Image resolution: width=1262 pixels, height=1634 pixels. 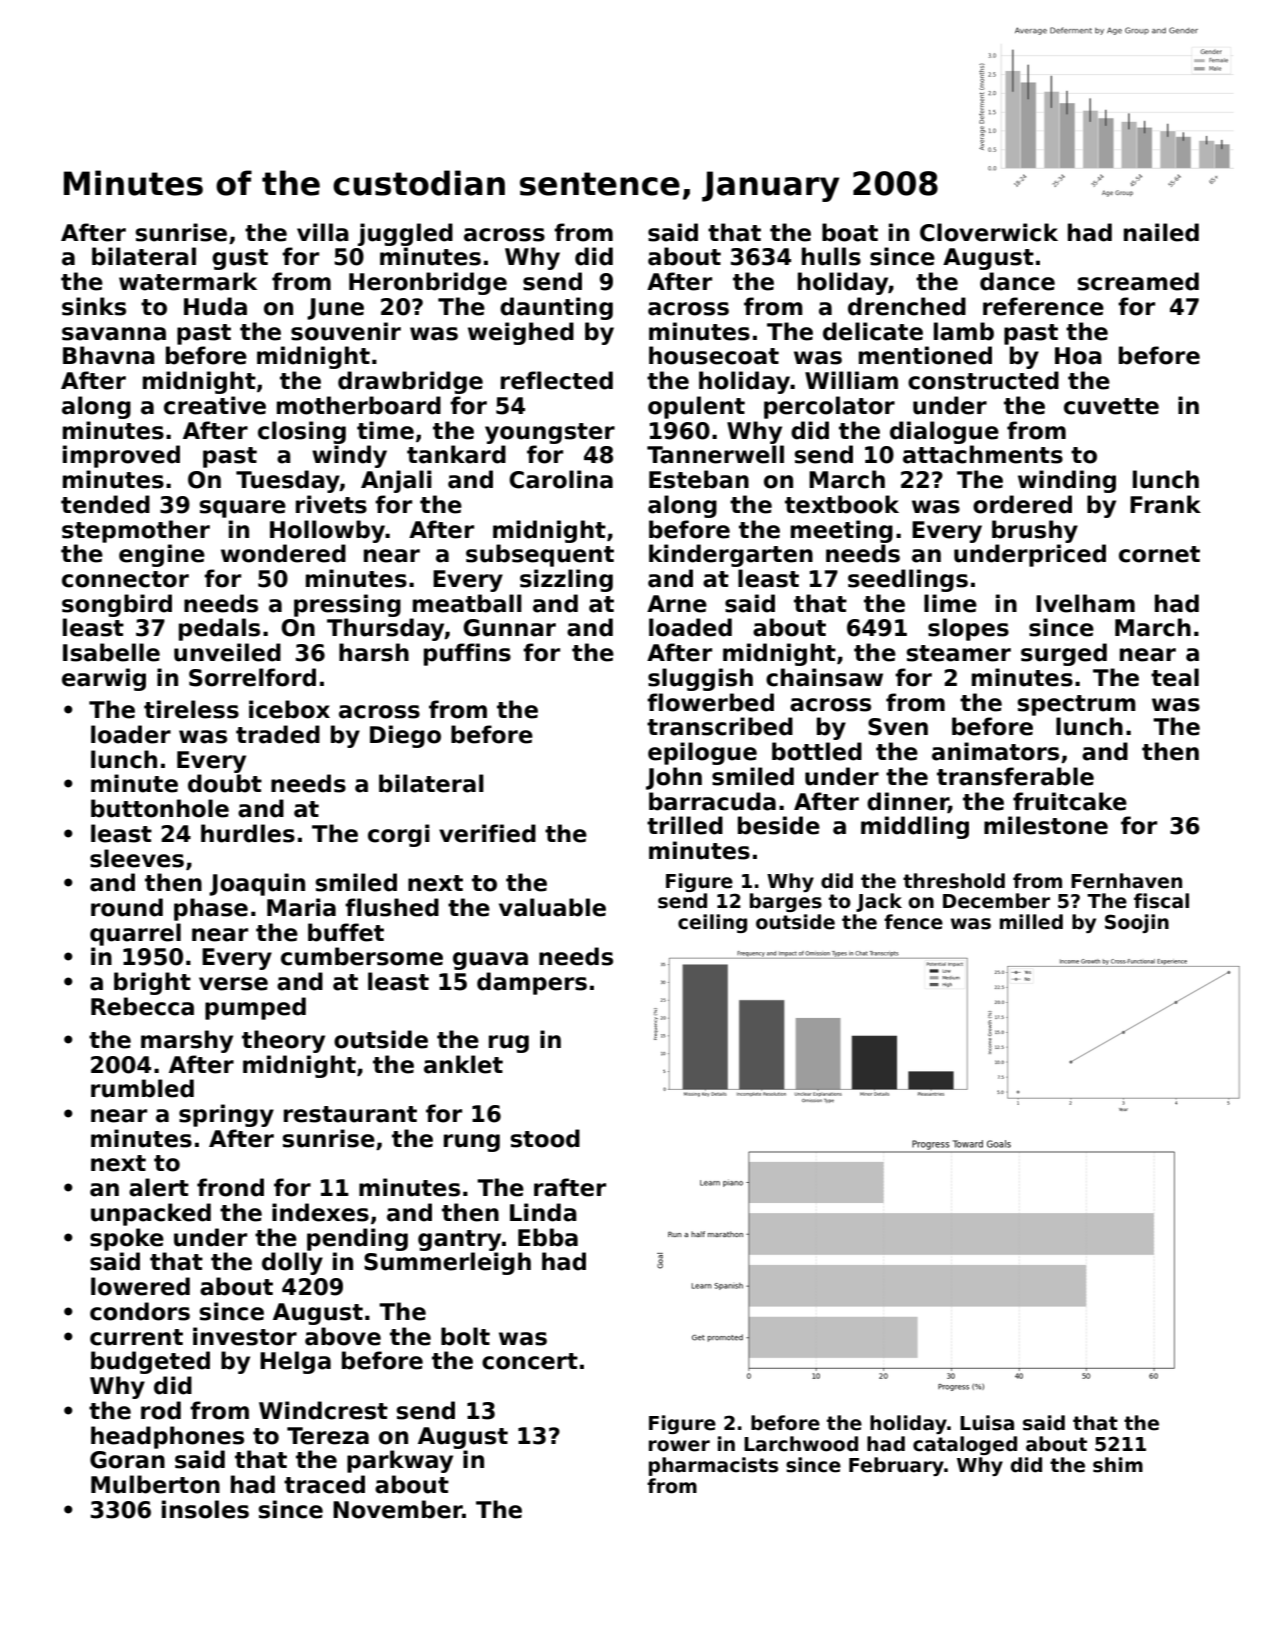 I want to click on Mulberton, so click(x=155, y=1484).
